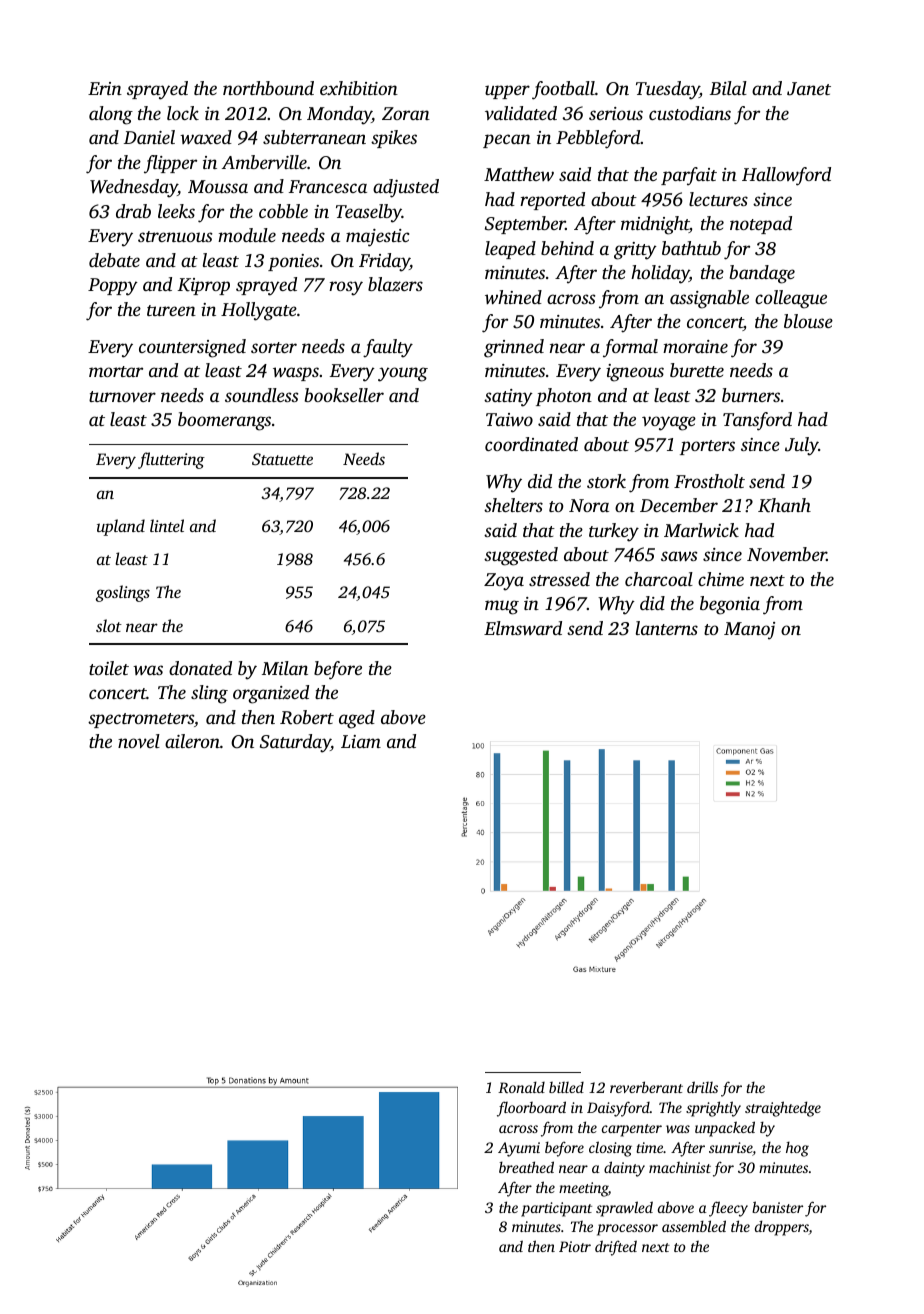  I want to click on Ayumi, so click(519, 1149).
